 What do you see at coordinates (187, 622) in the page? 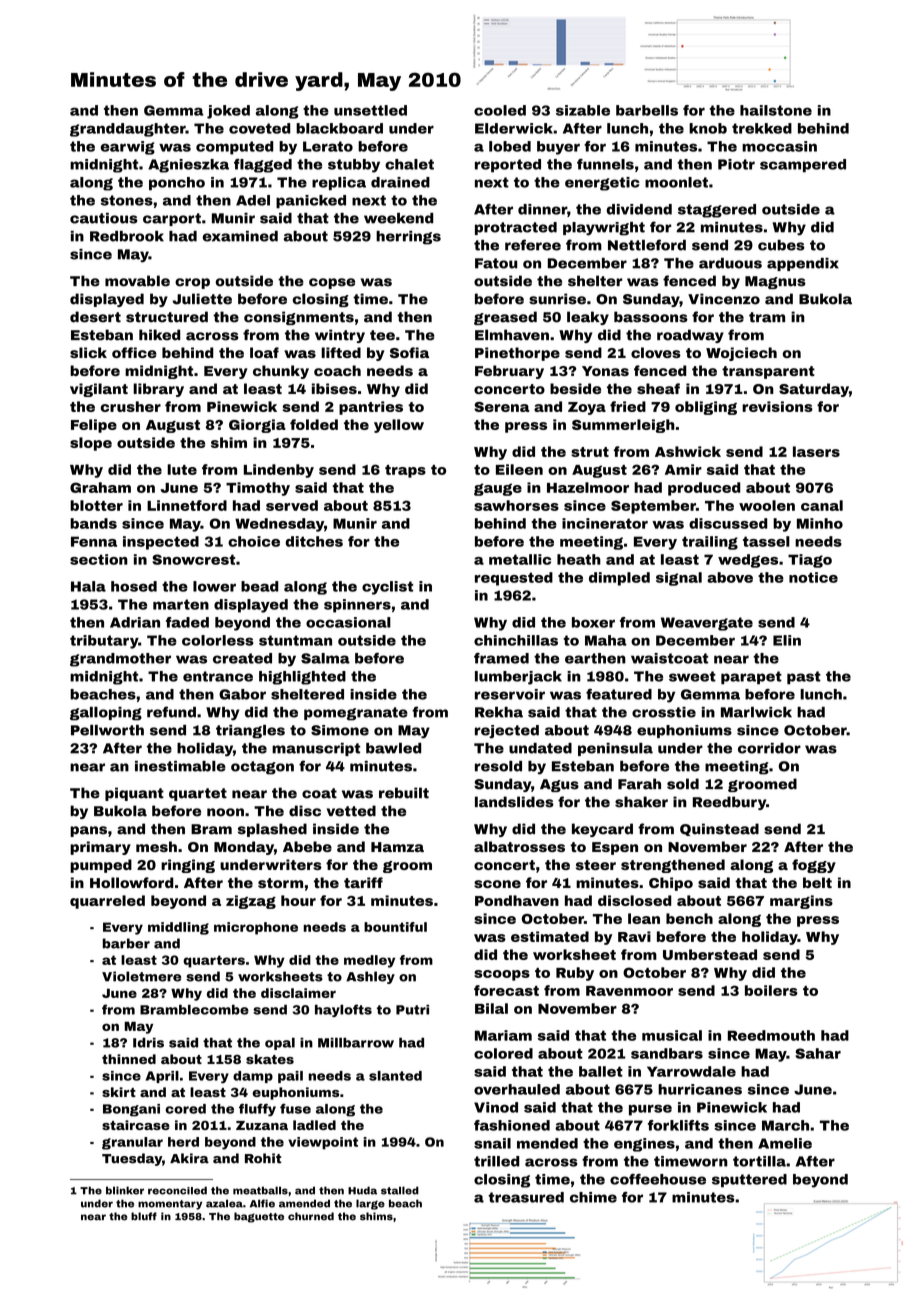
I see `faded` at bounding box center [187, 622].
